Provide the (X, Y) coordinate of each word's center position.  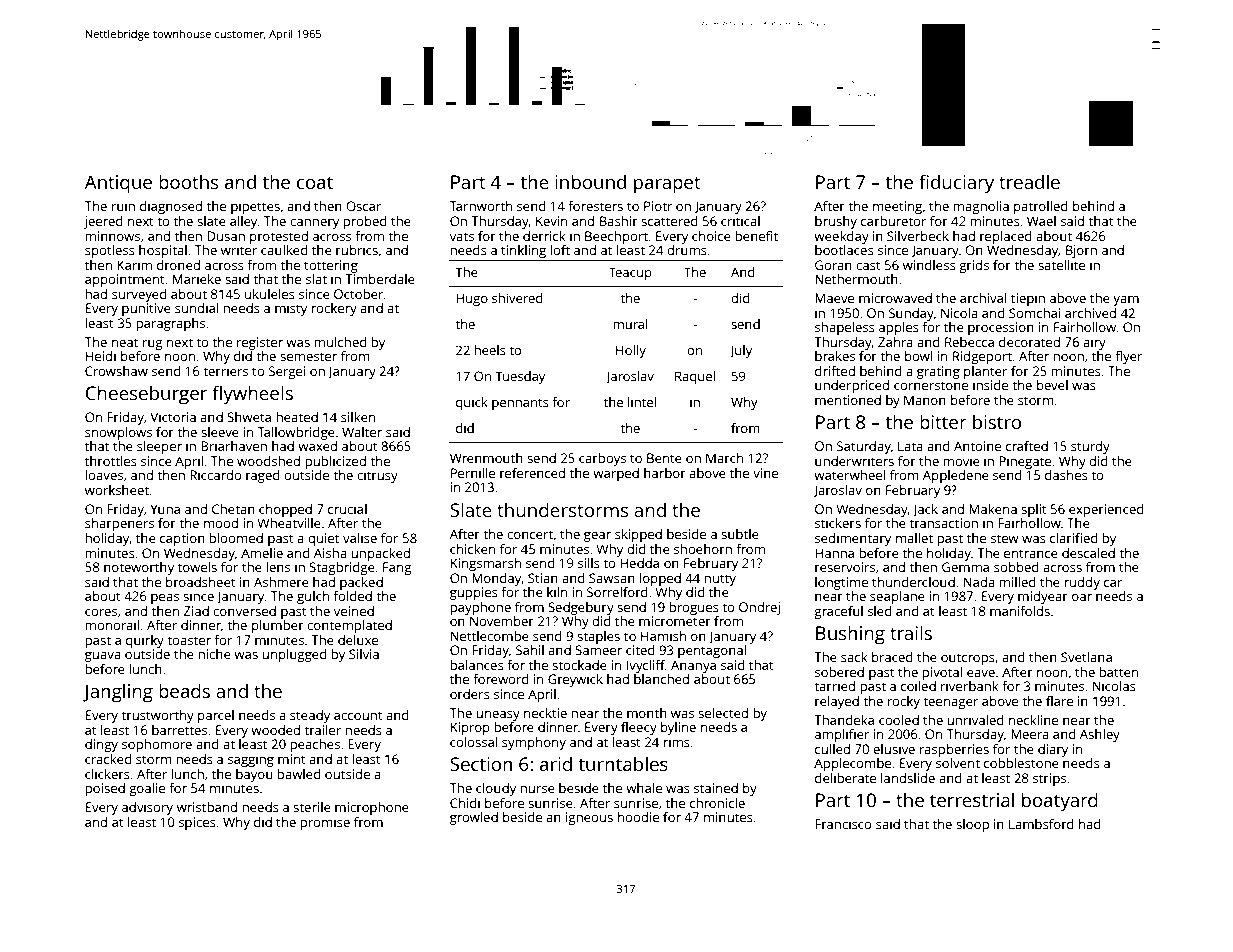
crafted (1027, 446)
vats (462, 236)
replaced (1006, 237)
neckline (1033, 720)
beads (184, 690)
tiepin (1028, 299)
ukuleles (270, 294)
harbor (665, 473)
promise (325, 823)
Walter (362, 432)
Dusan (226, 236)
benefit (756, 236)
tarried (834, 686)
